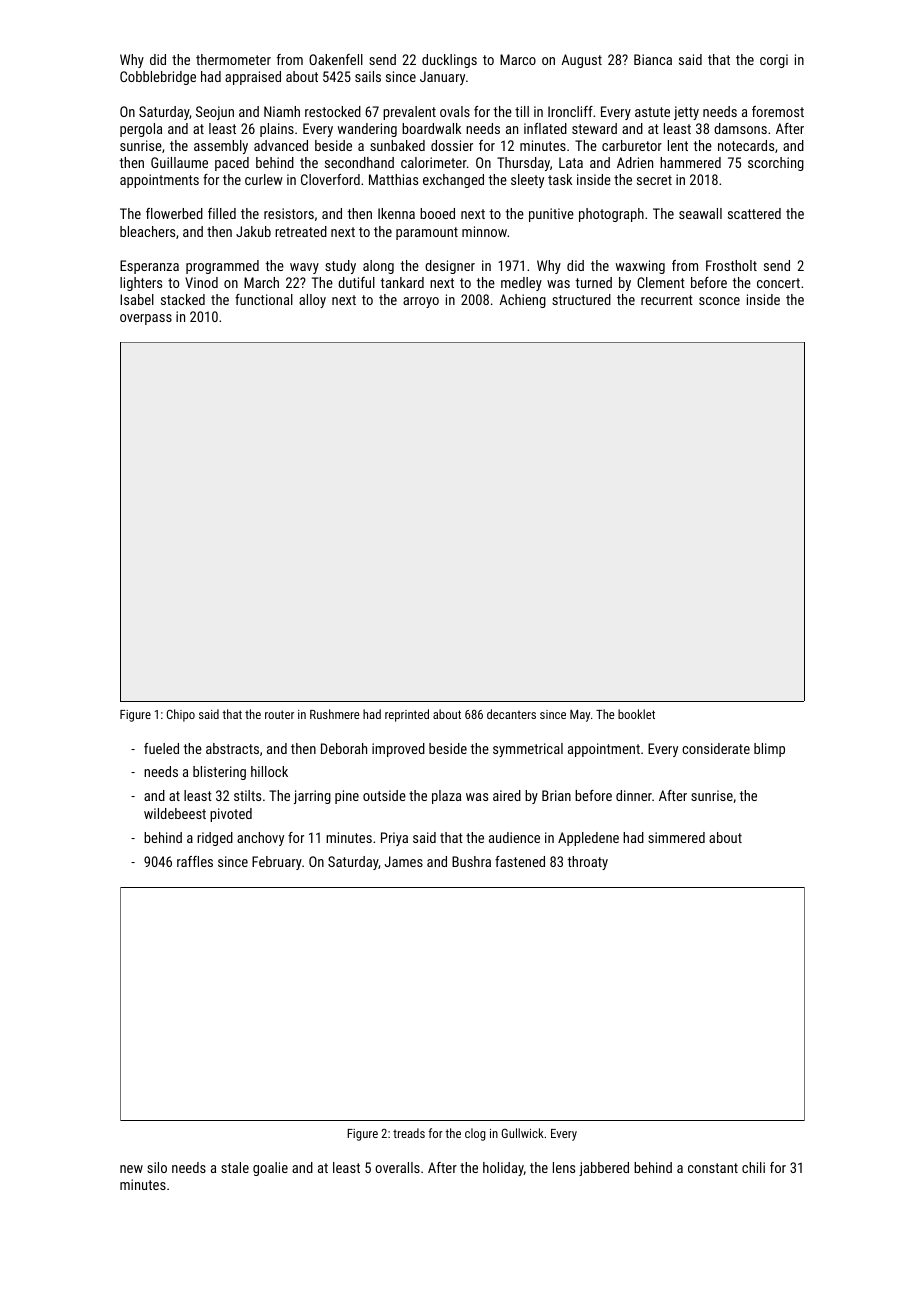 Image resolution: width=924 pixels, height=1308 pixels. I want to click on Thursday, so click(523, 164).
